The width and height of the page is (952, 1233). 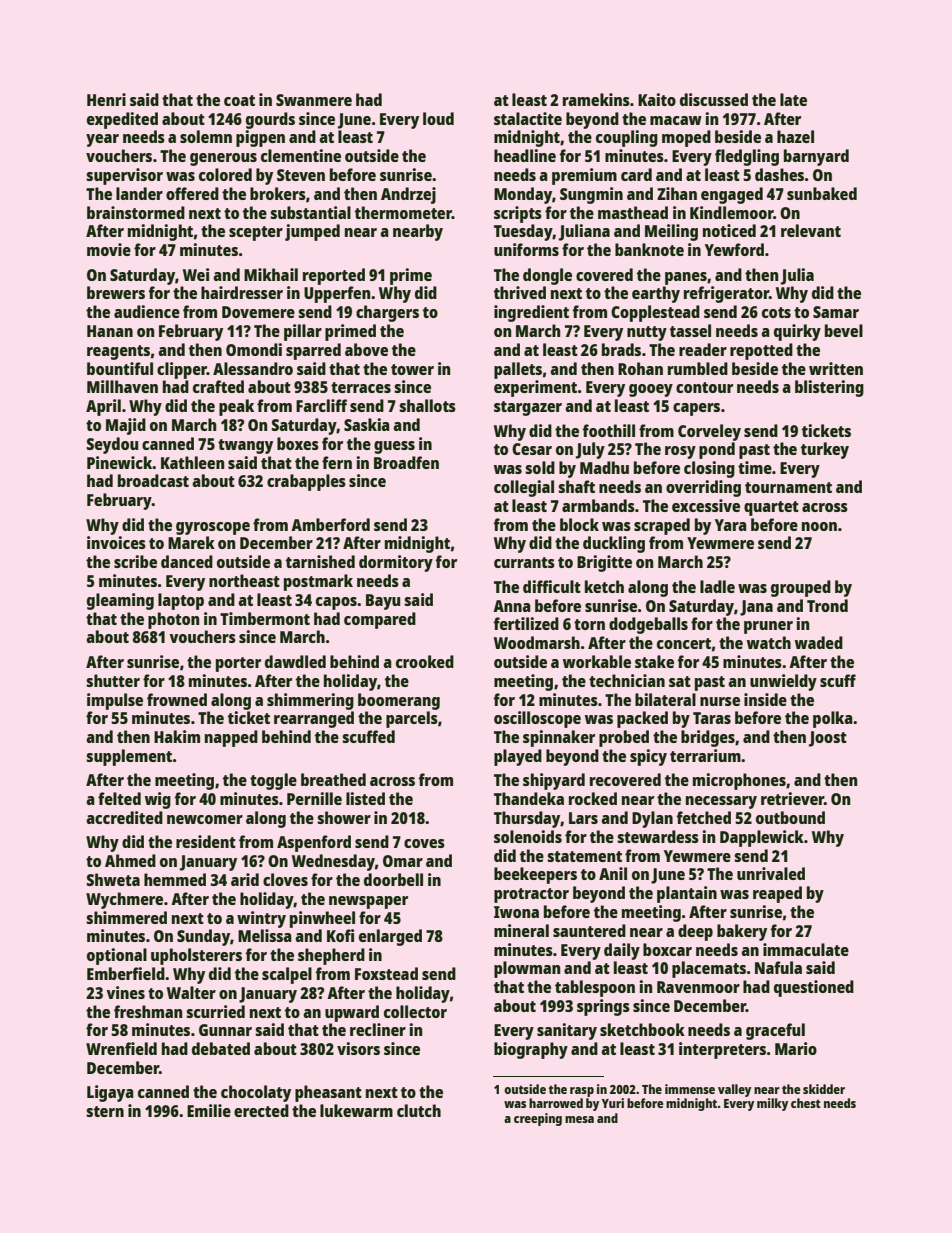 I want to click on dodgeballs, so click(x=648, y=625).
